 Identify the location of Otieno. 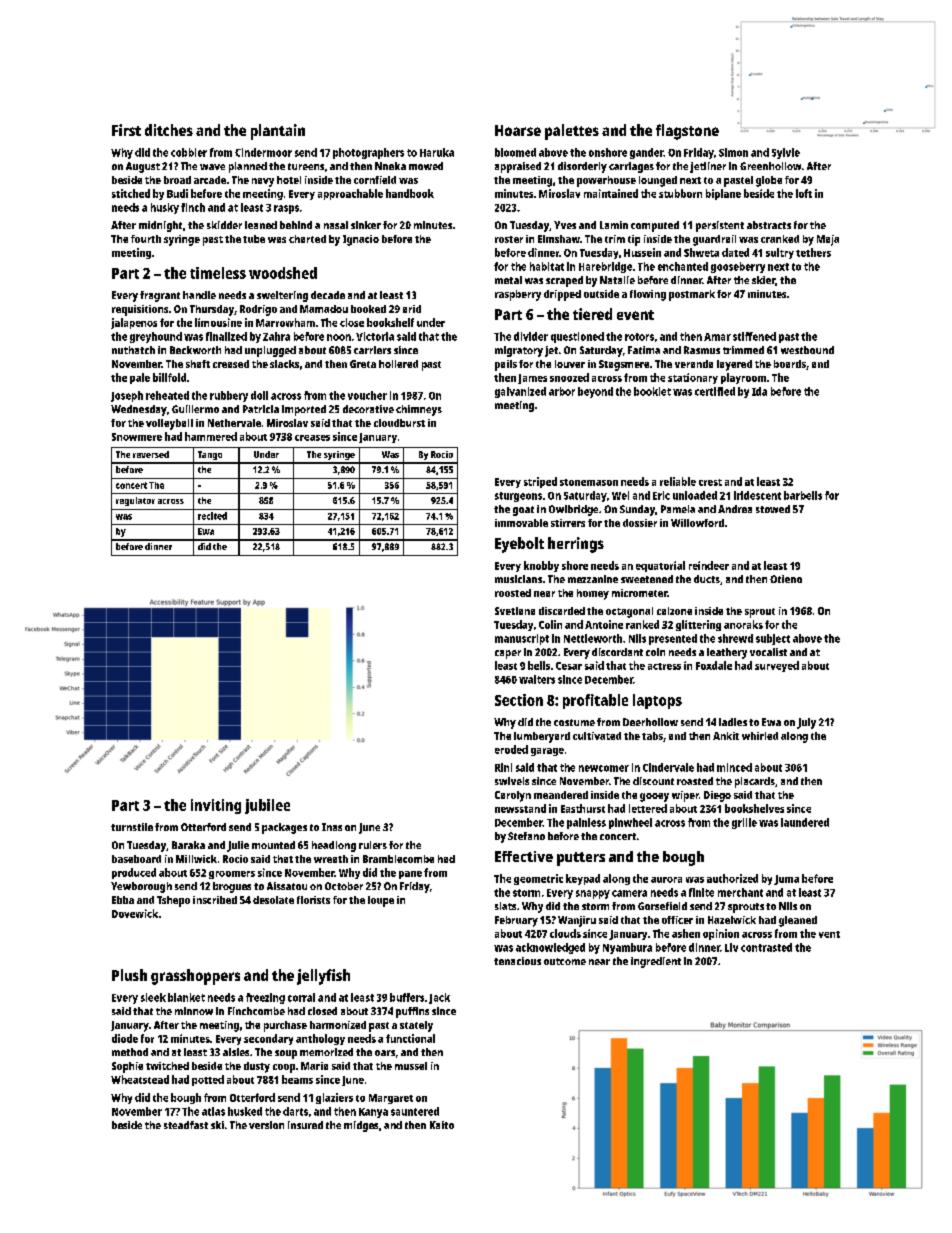
(786, 579).
